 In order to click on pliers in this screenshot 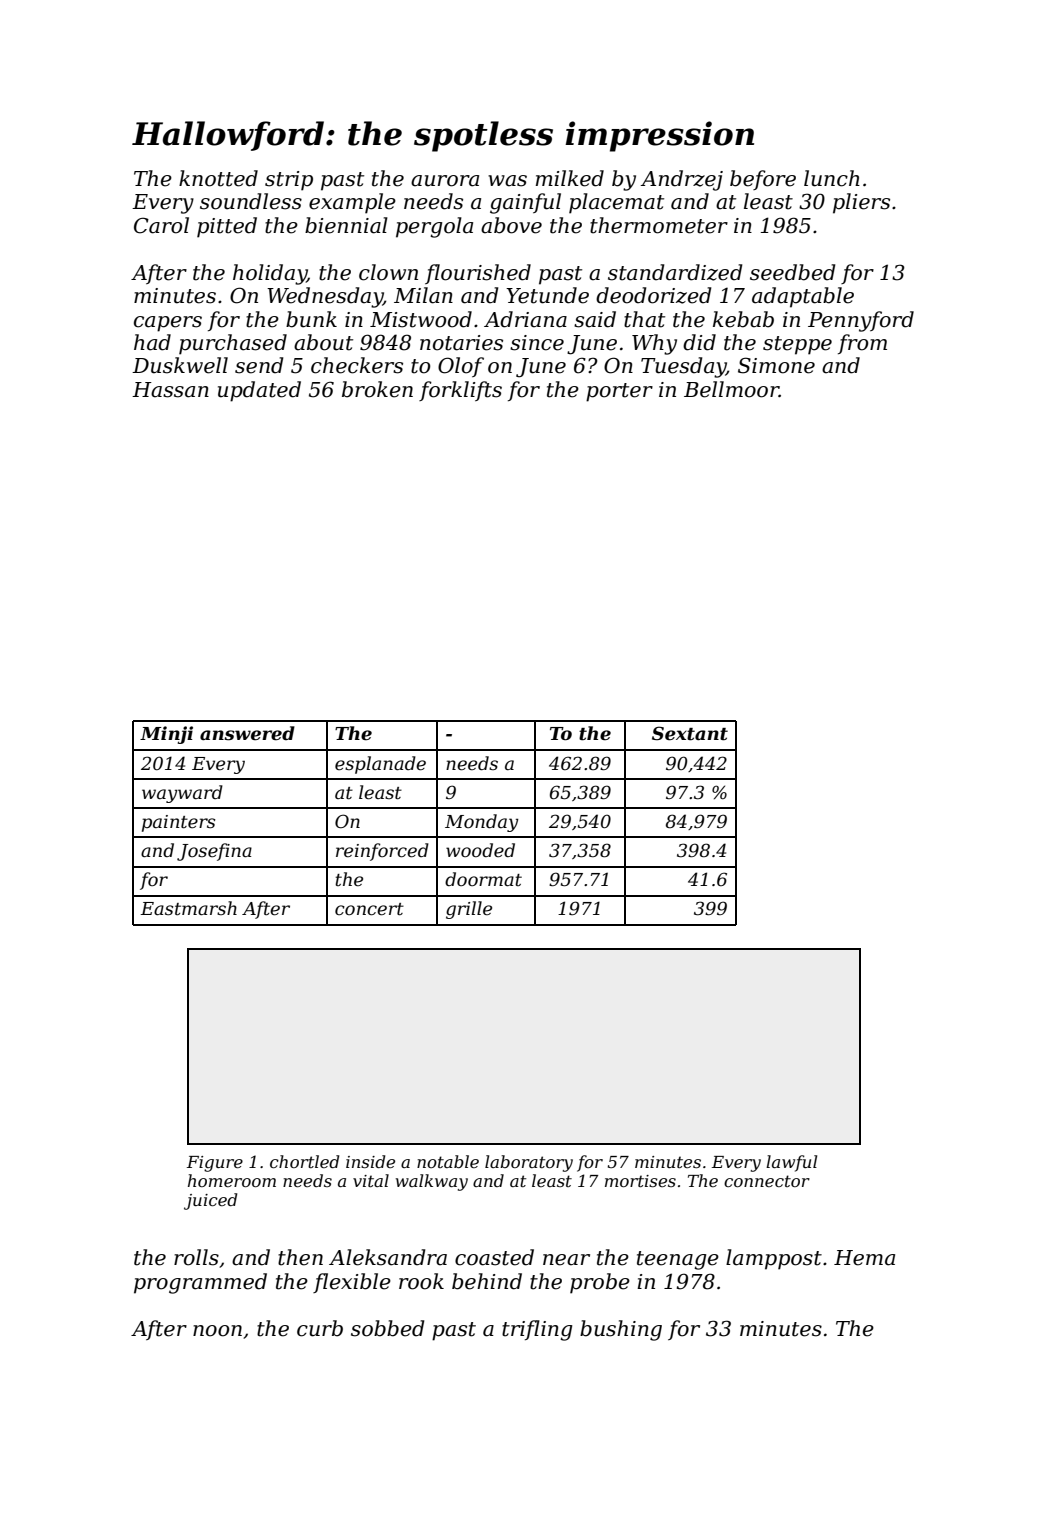, I will do `click(861, 203)`.
